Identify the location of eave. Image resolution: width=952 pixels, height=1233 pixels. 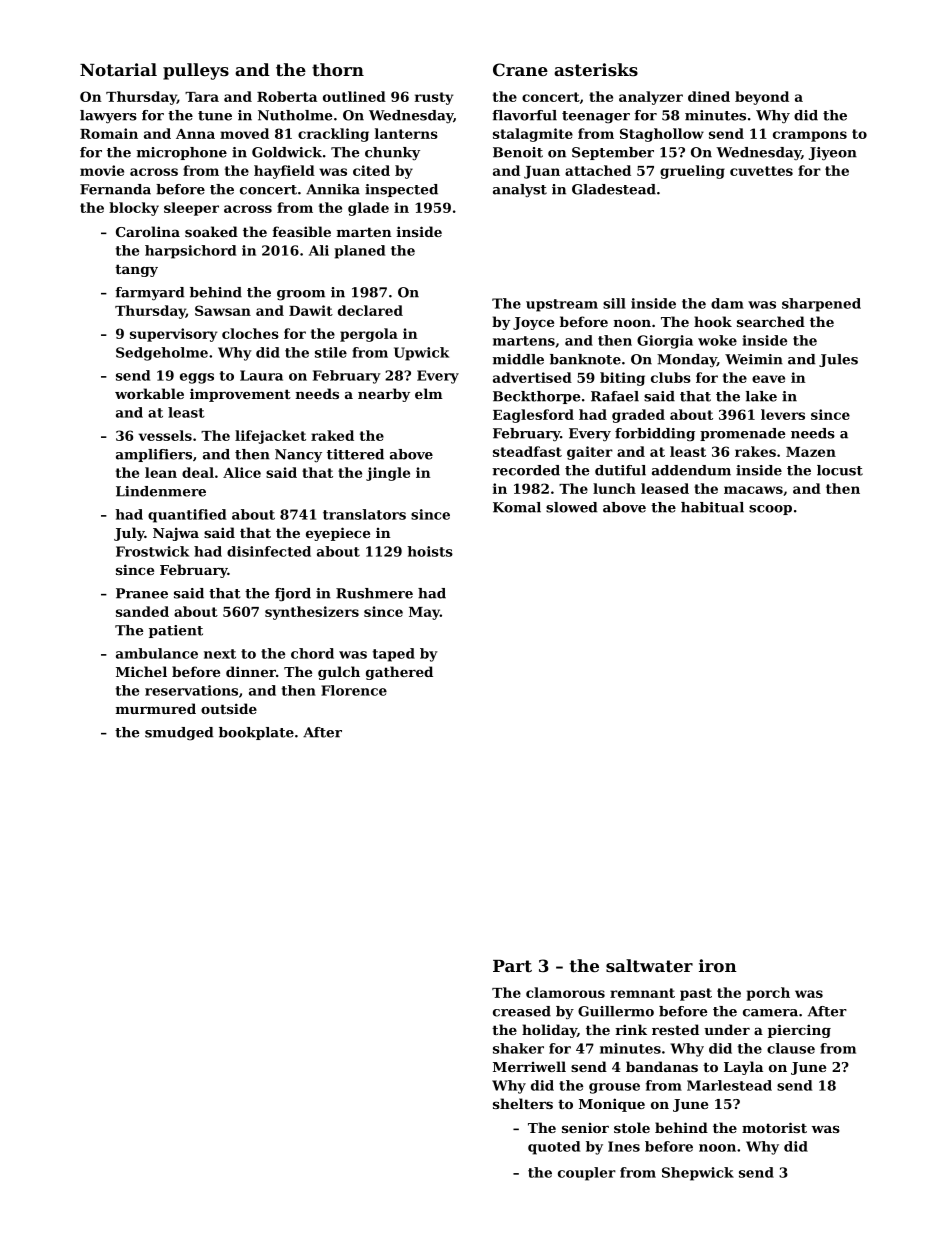
(768, 379).
